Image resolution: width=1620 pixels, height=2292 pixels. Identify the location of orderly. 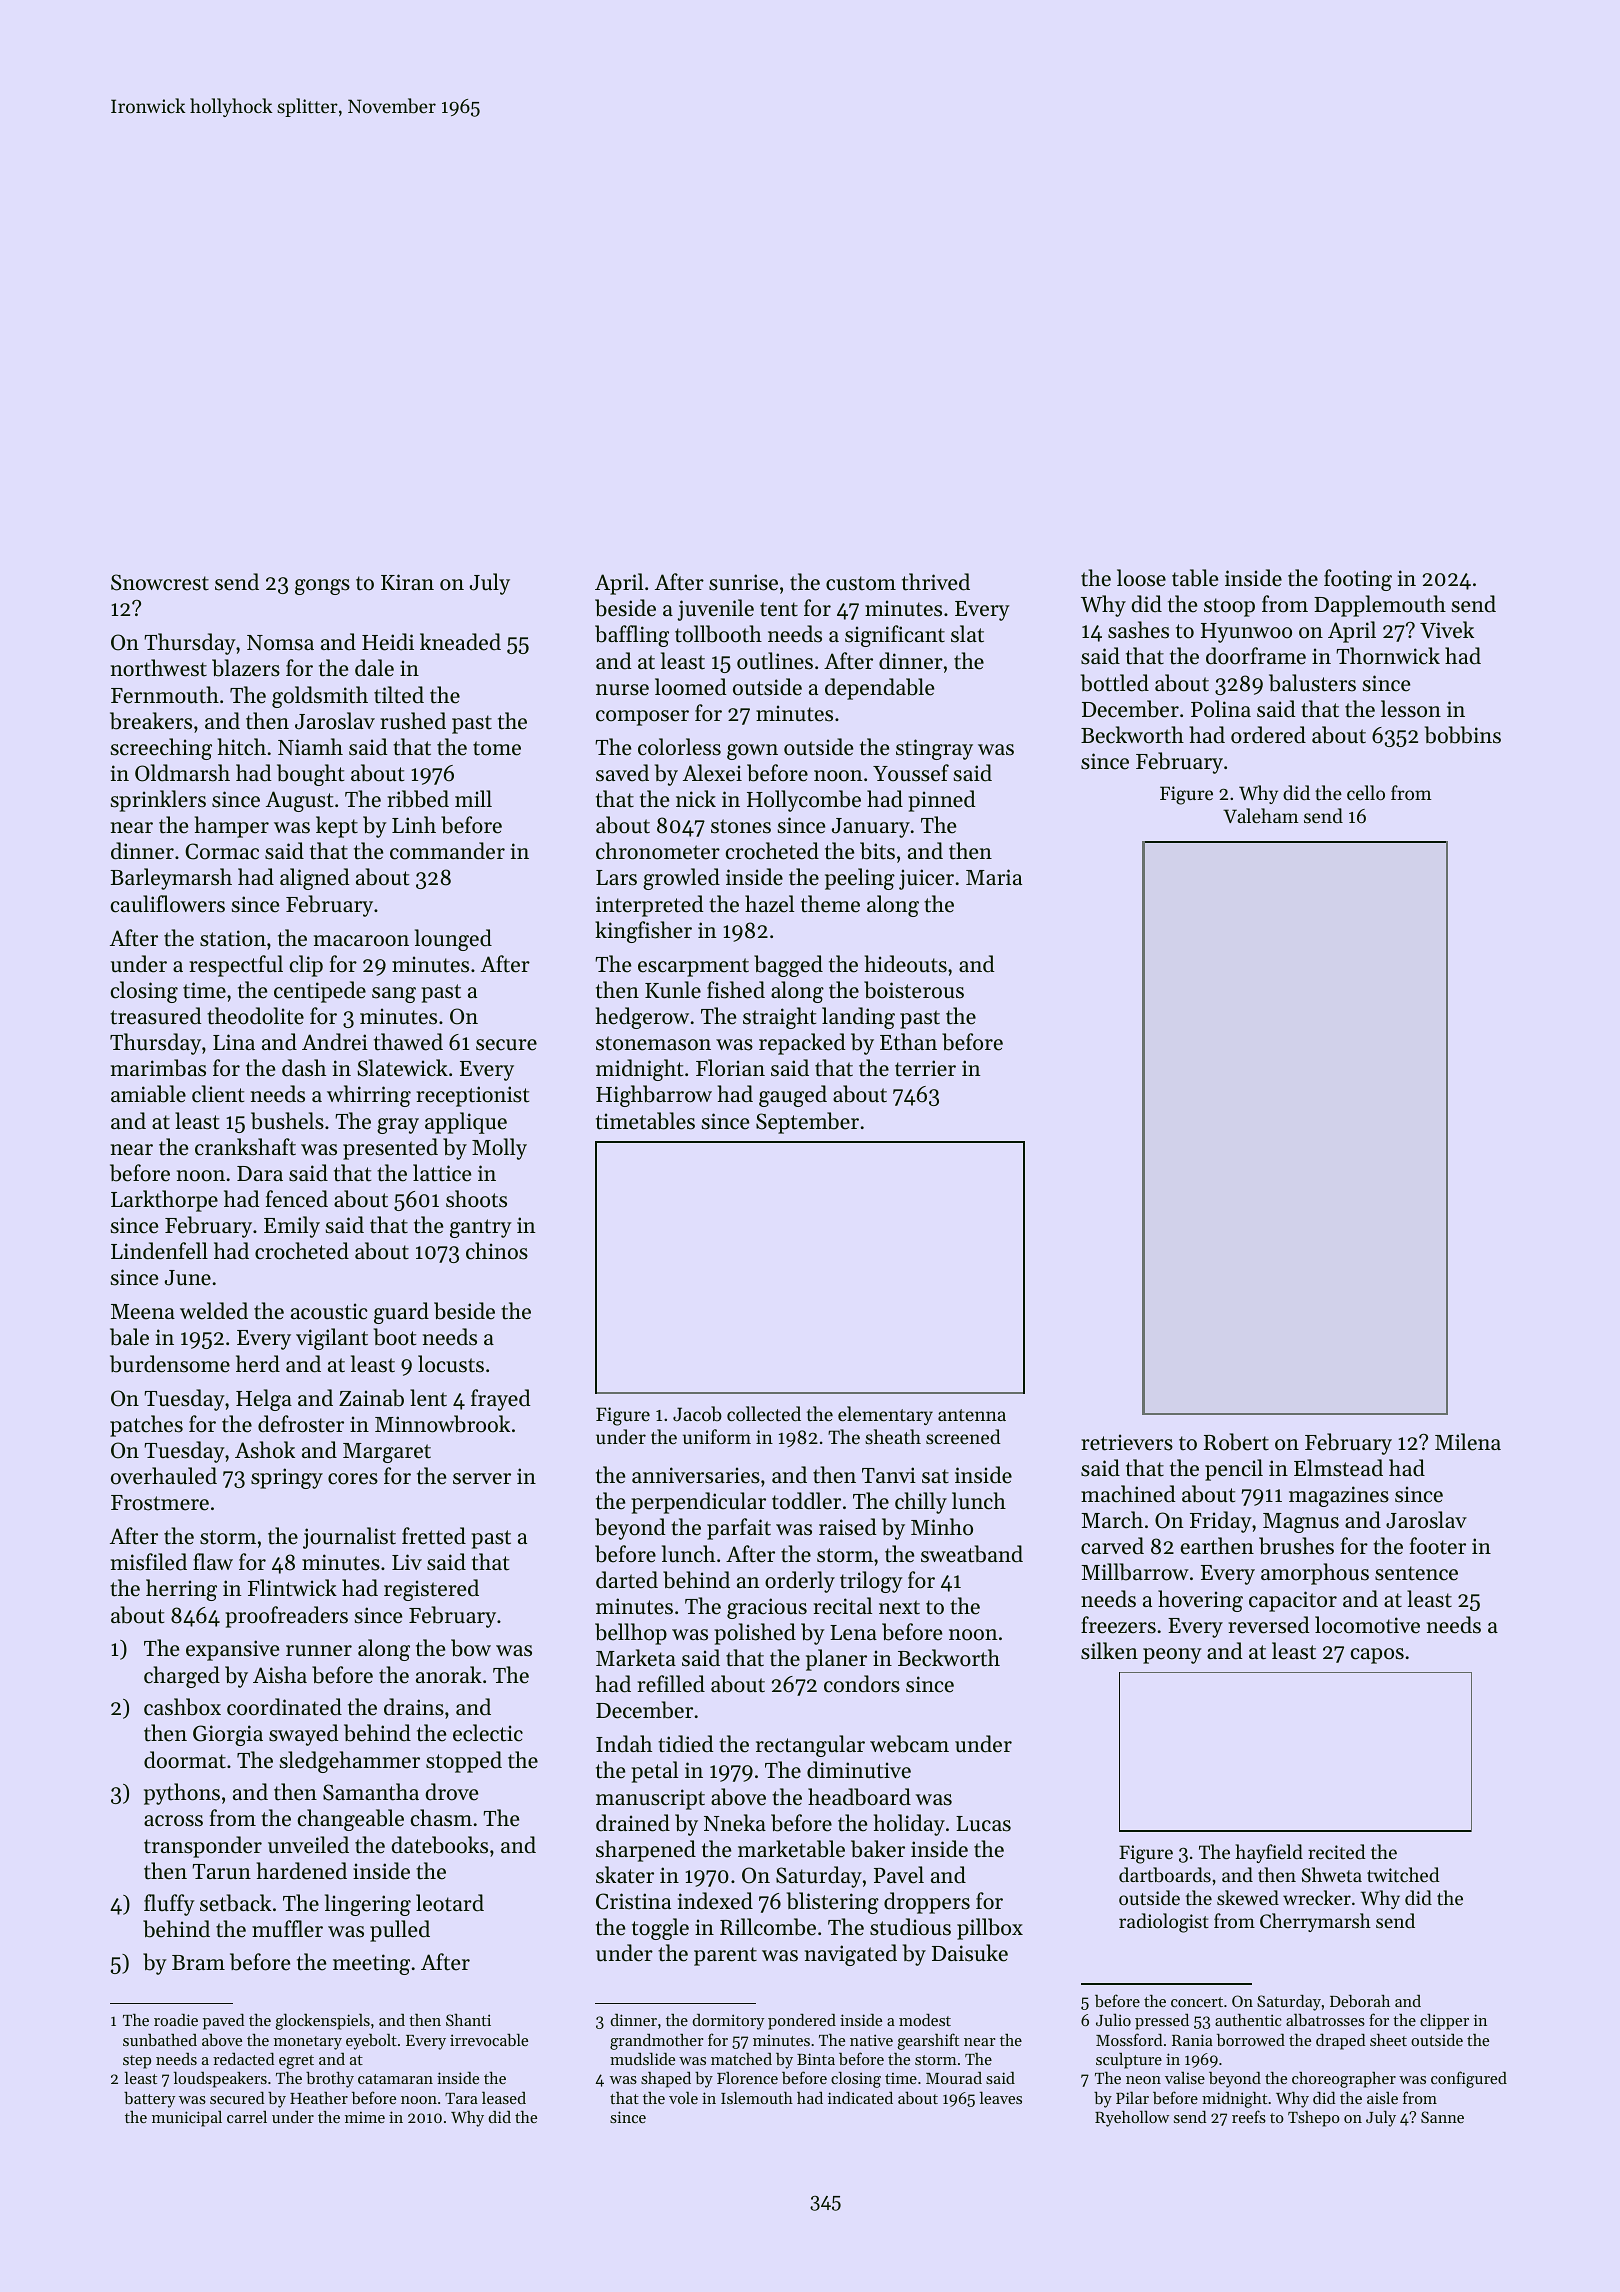
(800, 1582).
